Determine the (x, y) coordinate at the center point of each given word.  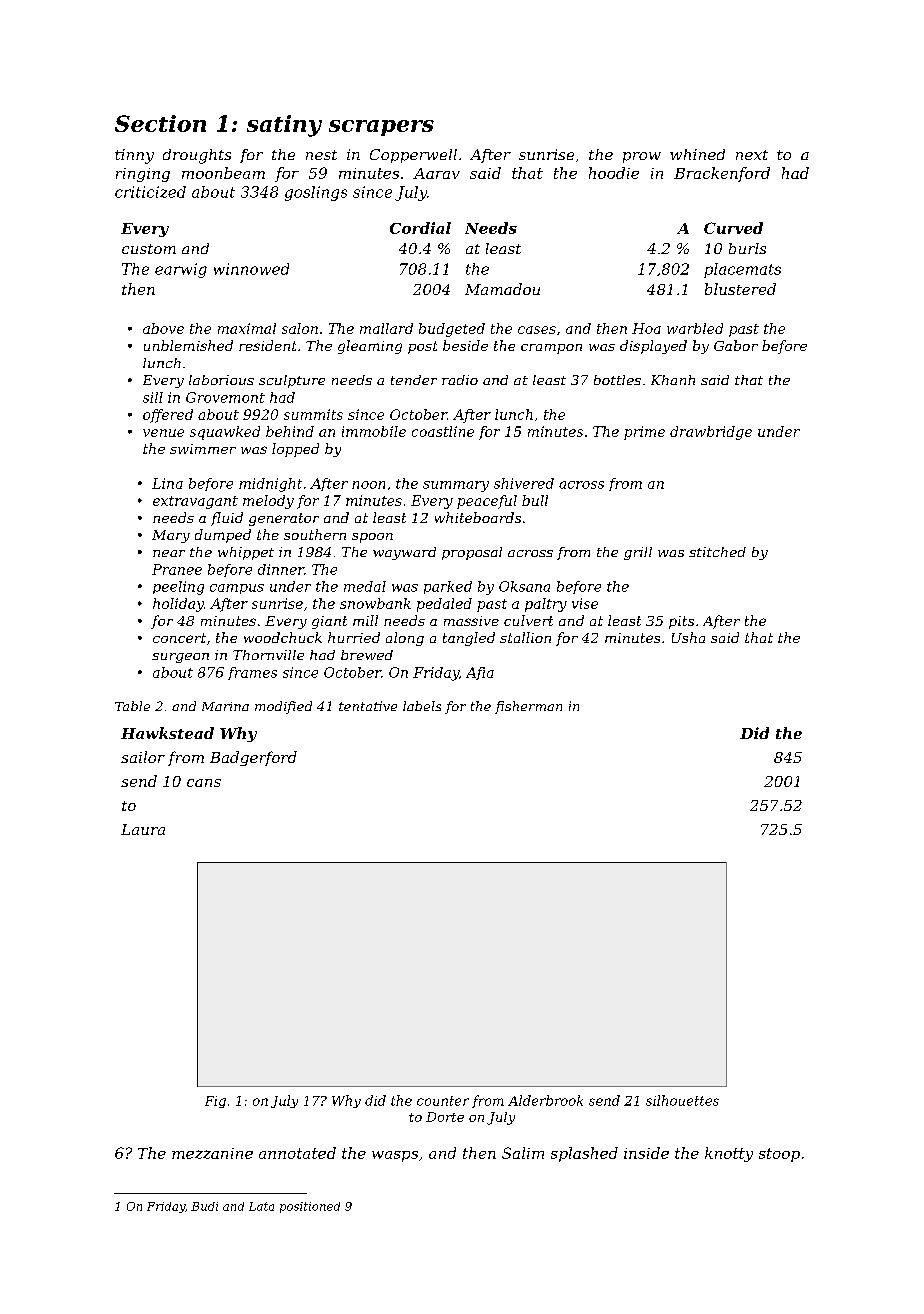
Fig (215, 1102)
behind (290, 431)
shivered (524, 483)
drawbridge (711, 433)
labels (422, 706)
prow (642, 157)
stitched (717, 552)
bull (535, 500)
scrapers (381, 128)
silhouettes (682, 1100)
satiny (284, 126)
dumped (223, 536)
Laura (143, 829)
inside (646, 1153)
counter (443, 1101)
